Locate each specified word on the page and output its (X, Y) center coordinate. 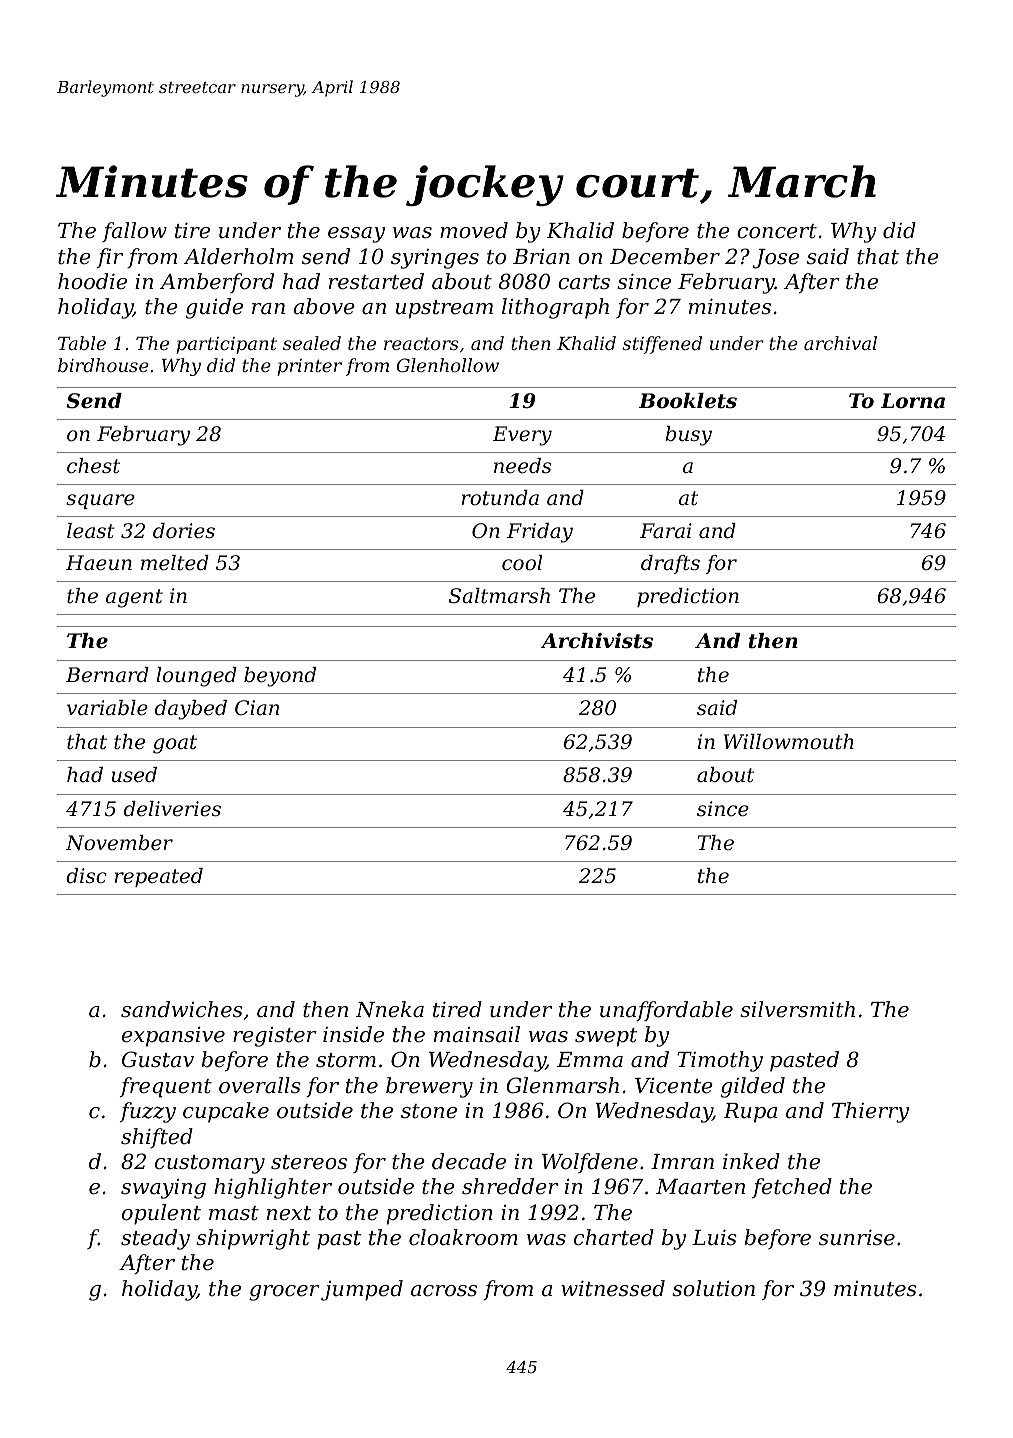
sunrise (857, 1238)
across (444, 1291)
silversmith (797, 1009)
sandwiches (182, 1009)
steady (155, 1239)
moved (474, 230)
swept (606, 1037)
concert (777, 231)
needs (522, 466)
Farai (666, 531)
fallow (134, 232)
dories (184, 531)
